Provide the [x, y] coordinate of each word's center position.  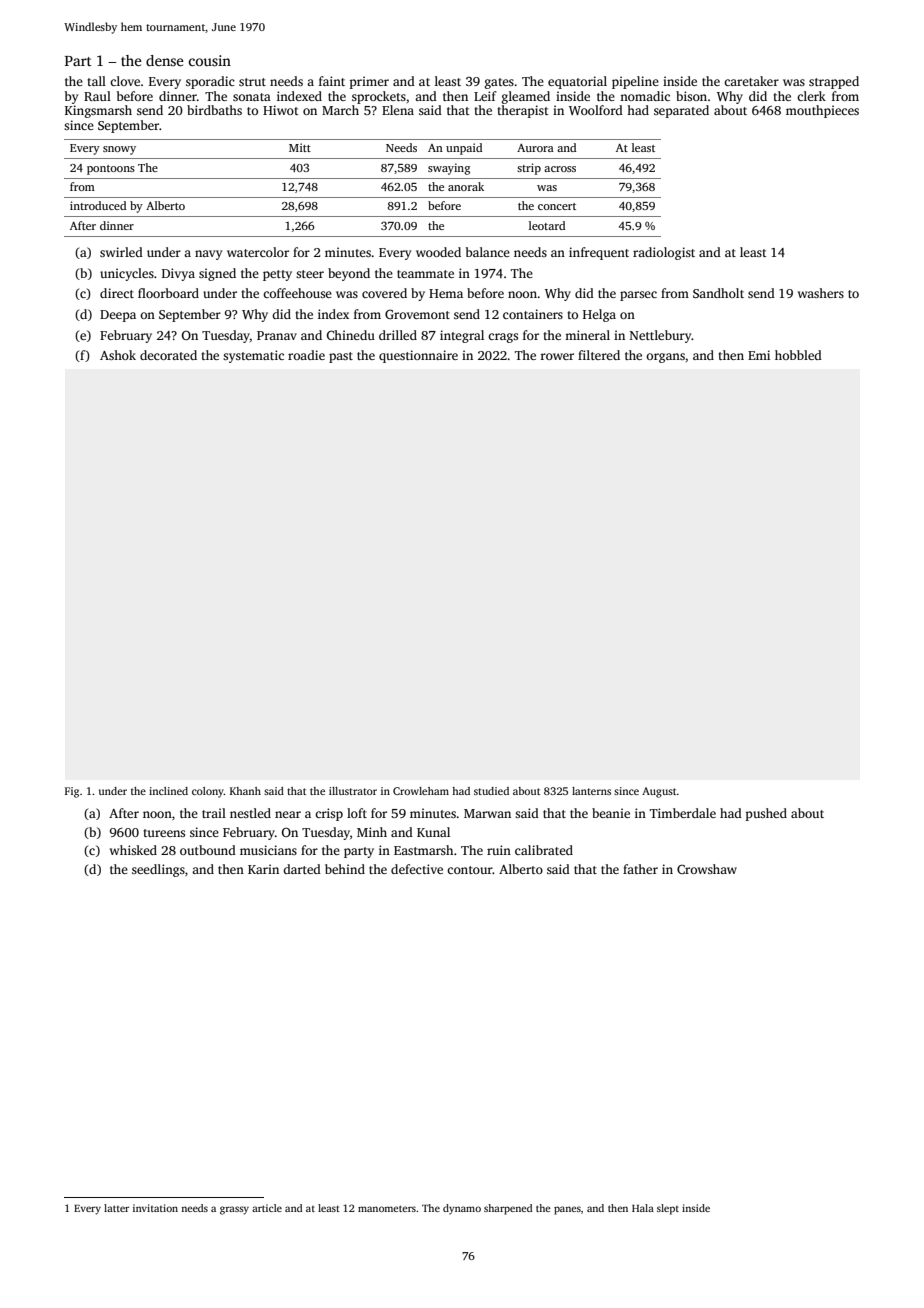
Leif [485, 96]
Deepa [118, 316]
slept [668, 1209]
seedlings [158, 870]
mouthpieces [822, 111]
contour [470, 870]
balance [488, 252]
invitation [155, 1208]
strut [252, 82]
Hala [643, 1208]
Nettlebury [661, 336]
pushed [766, 814]
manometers [387, 1208]
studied [491, 791]
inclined [168, 791]
